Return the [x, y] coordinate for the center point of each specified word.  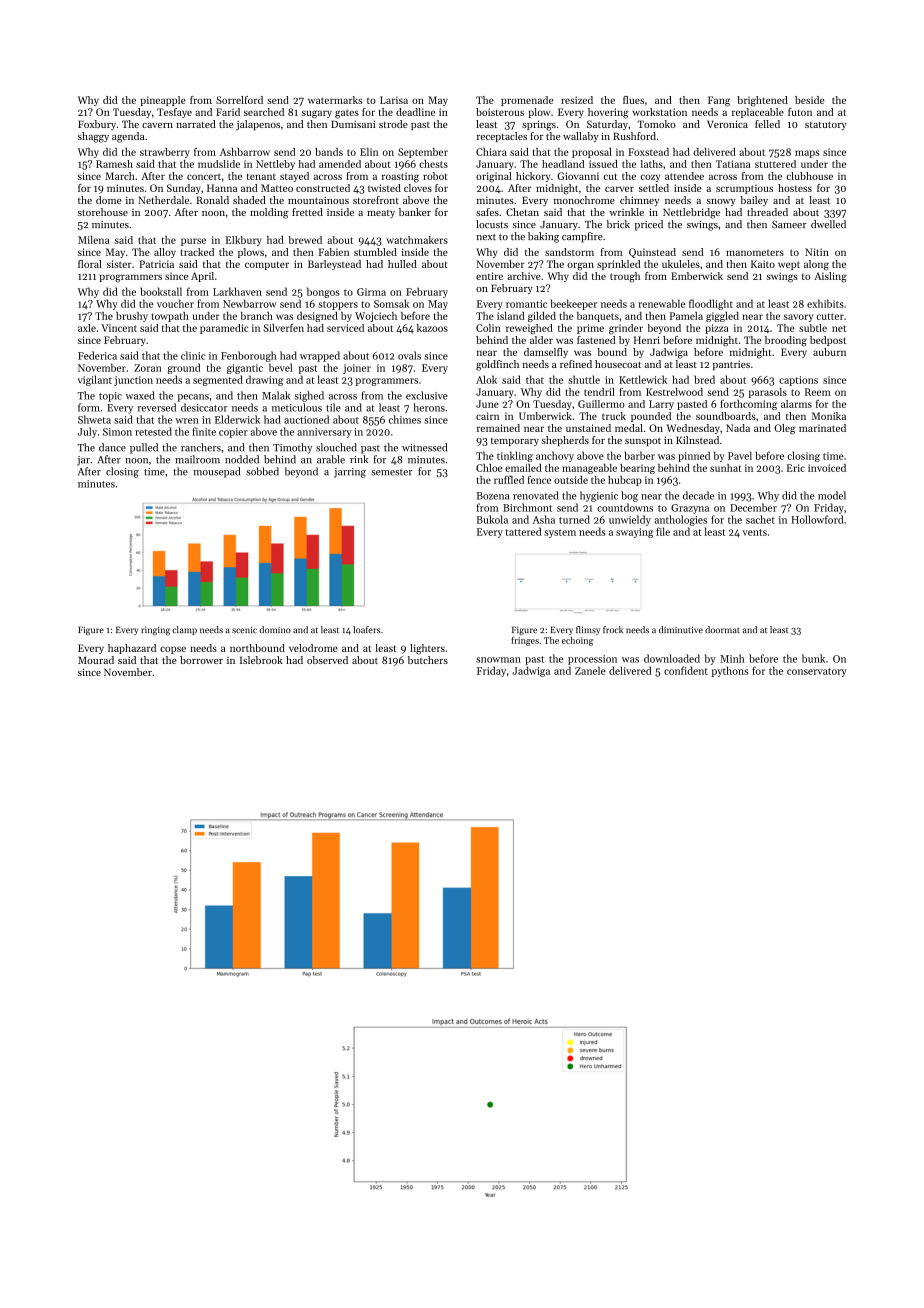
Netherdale [163, 200]
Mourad [96, 660]
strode [393, 124]
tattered [523, 531]
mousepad [216, 472]
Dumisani [353, 124]
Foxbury [97, 125]
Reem [817, 392]
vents [754, 532]
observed [327, 660]
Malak [276, 395]
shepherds [565, 441]
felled [767, 124]
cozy [650, 178]
